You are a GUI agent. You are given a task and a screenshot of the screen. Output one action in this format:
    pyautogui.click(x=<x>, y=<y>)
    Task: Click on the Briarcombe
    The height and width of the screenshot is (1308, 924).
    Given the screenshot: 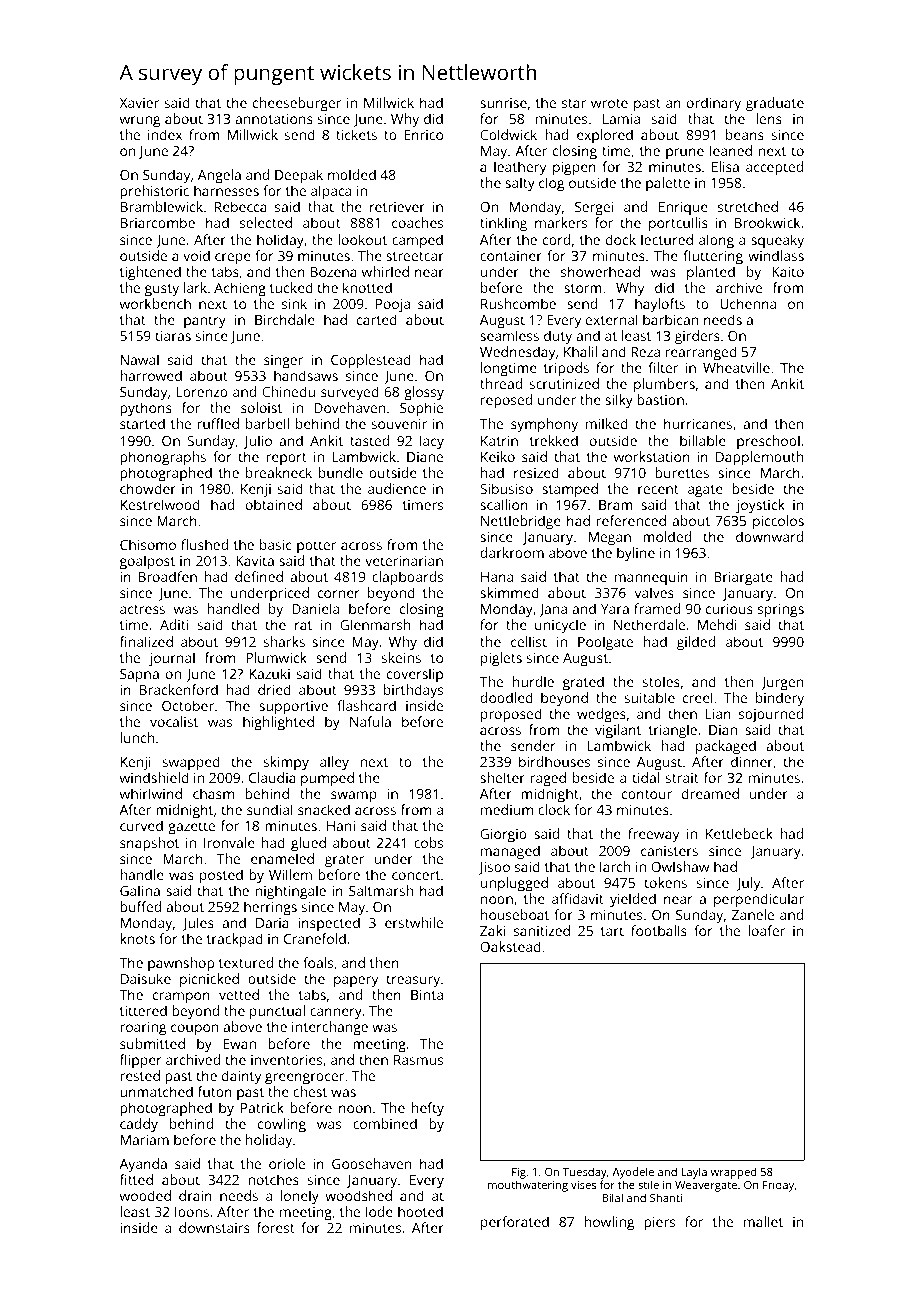 What is the action you would take?
    pyautogui.click(x=158, y=222)
